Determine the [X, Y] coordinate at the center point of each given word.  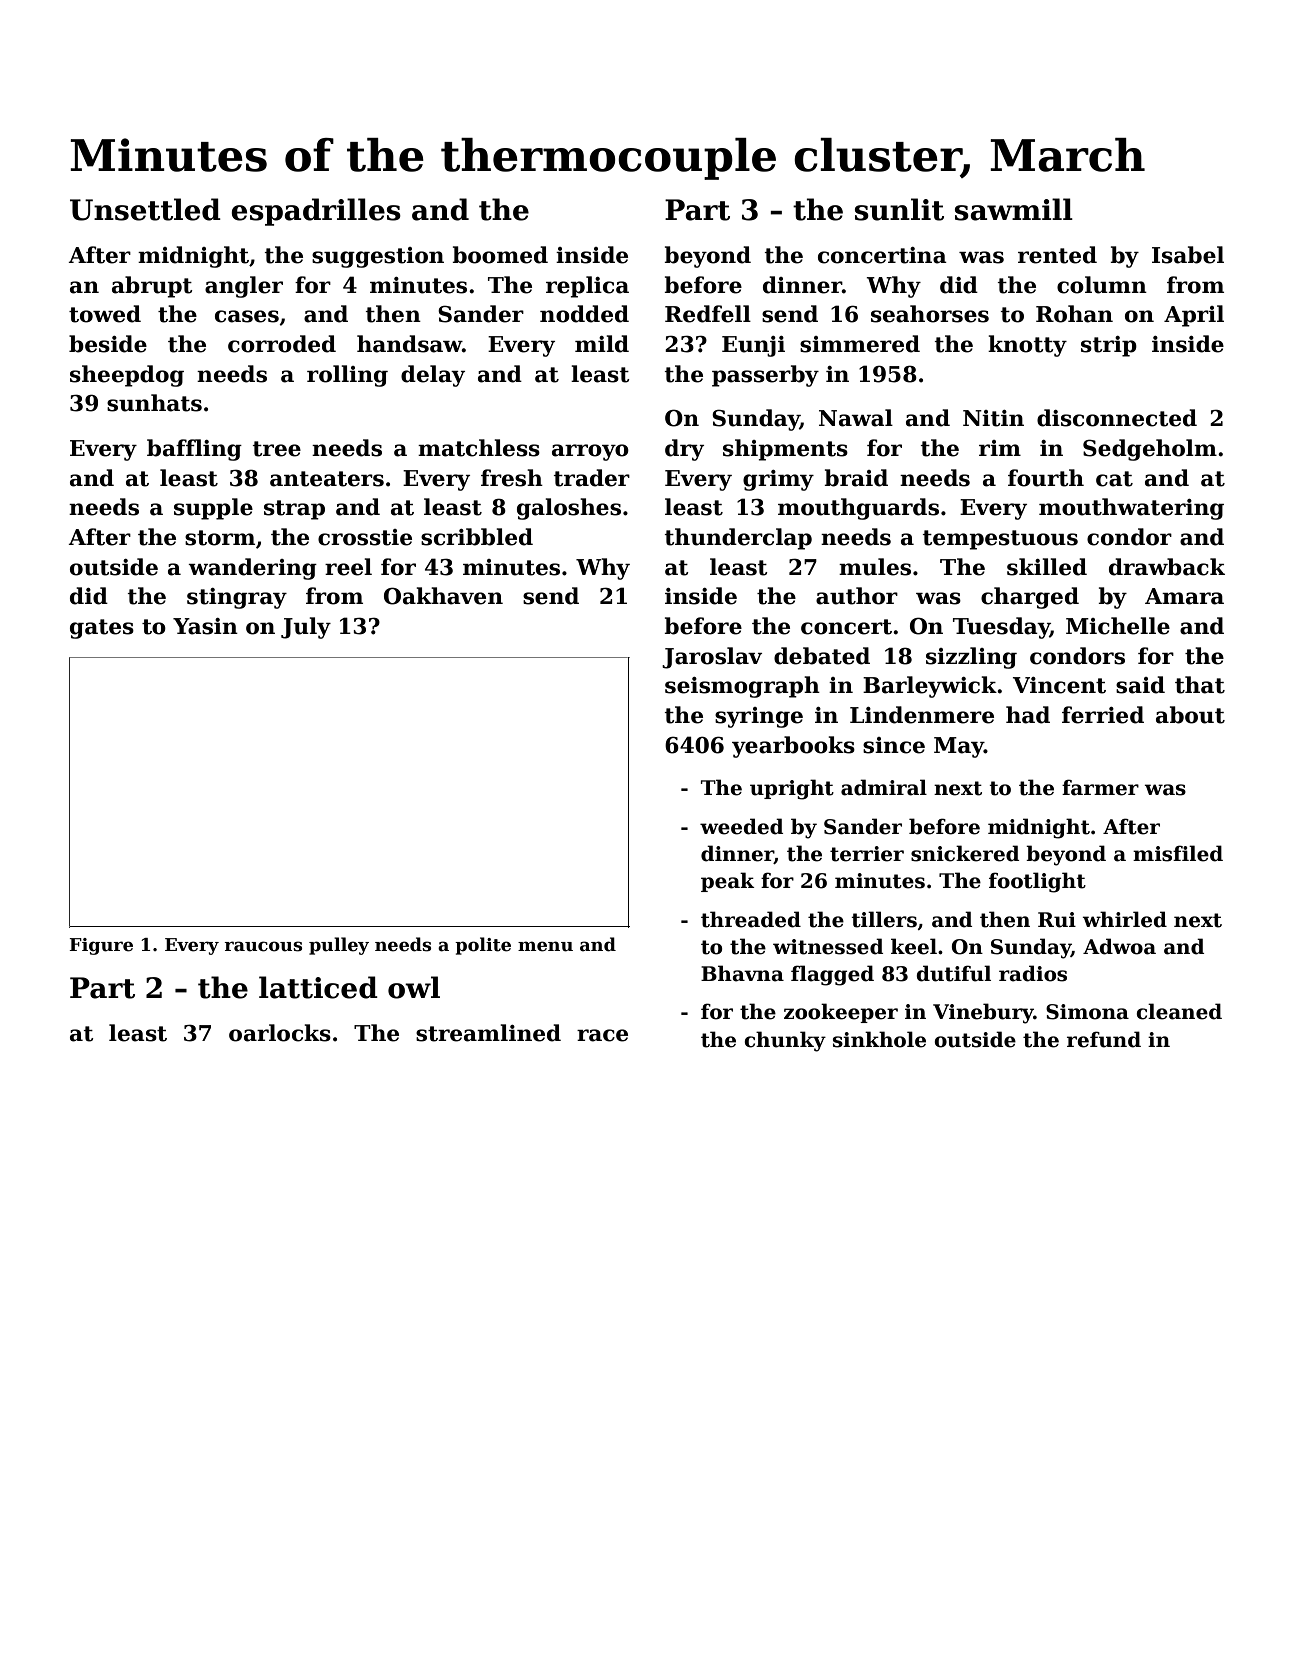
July [306, 628]
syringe [759, 717]
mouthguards [858, 509]
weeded [741, 826]
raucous [263, 946]
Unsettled [145, 209]
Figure [101, 946]
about [1190, 715]
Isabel [1188, 255]
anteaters [327, 479]
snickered [965, 853]
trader [591, 478]
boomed [500, 255]
